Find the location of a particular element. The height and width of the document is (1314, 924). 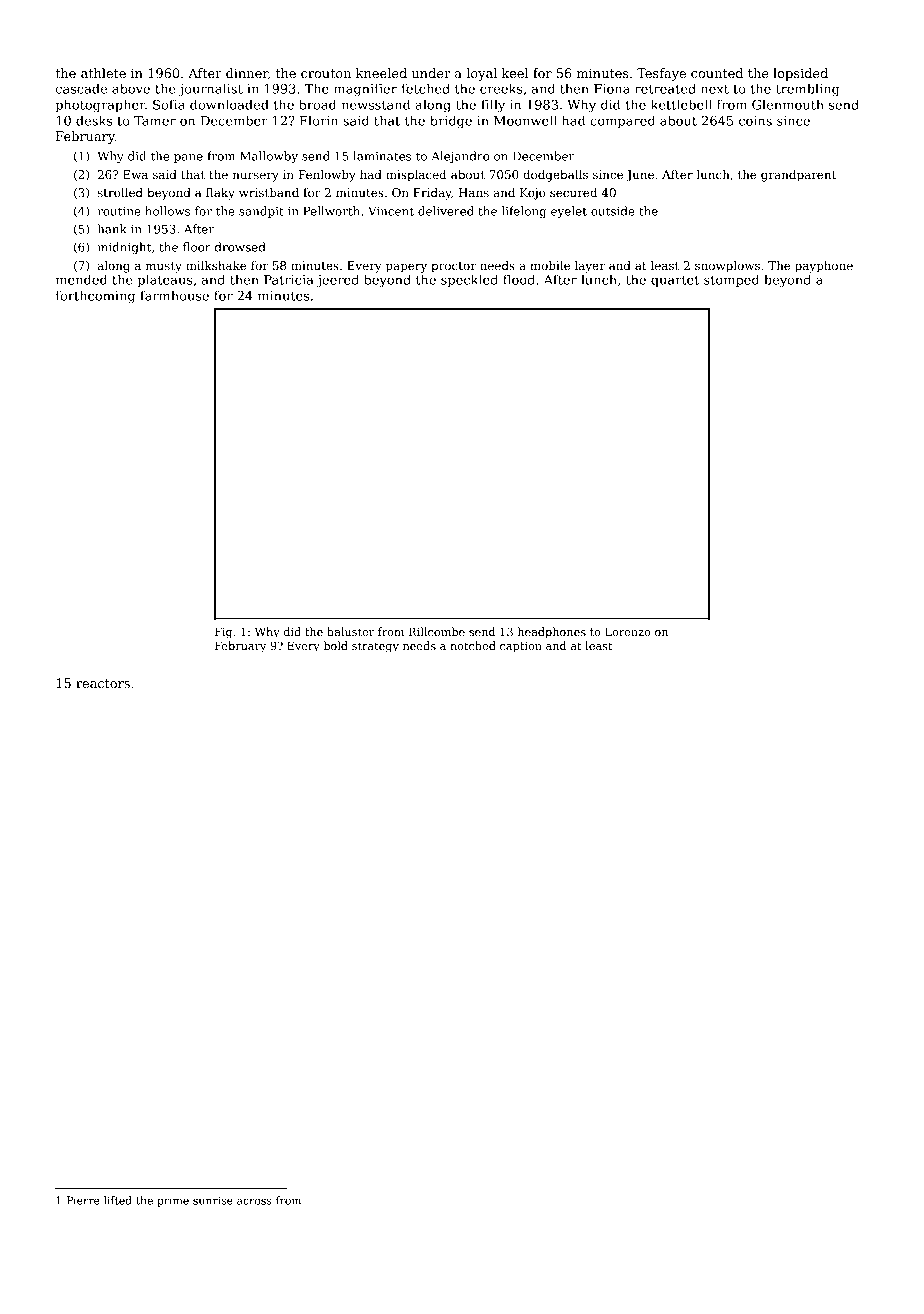

reactors is located at coordinates (103, 683).
